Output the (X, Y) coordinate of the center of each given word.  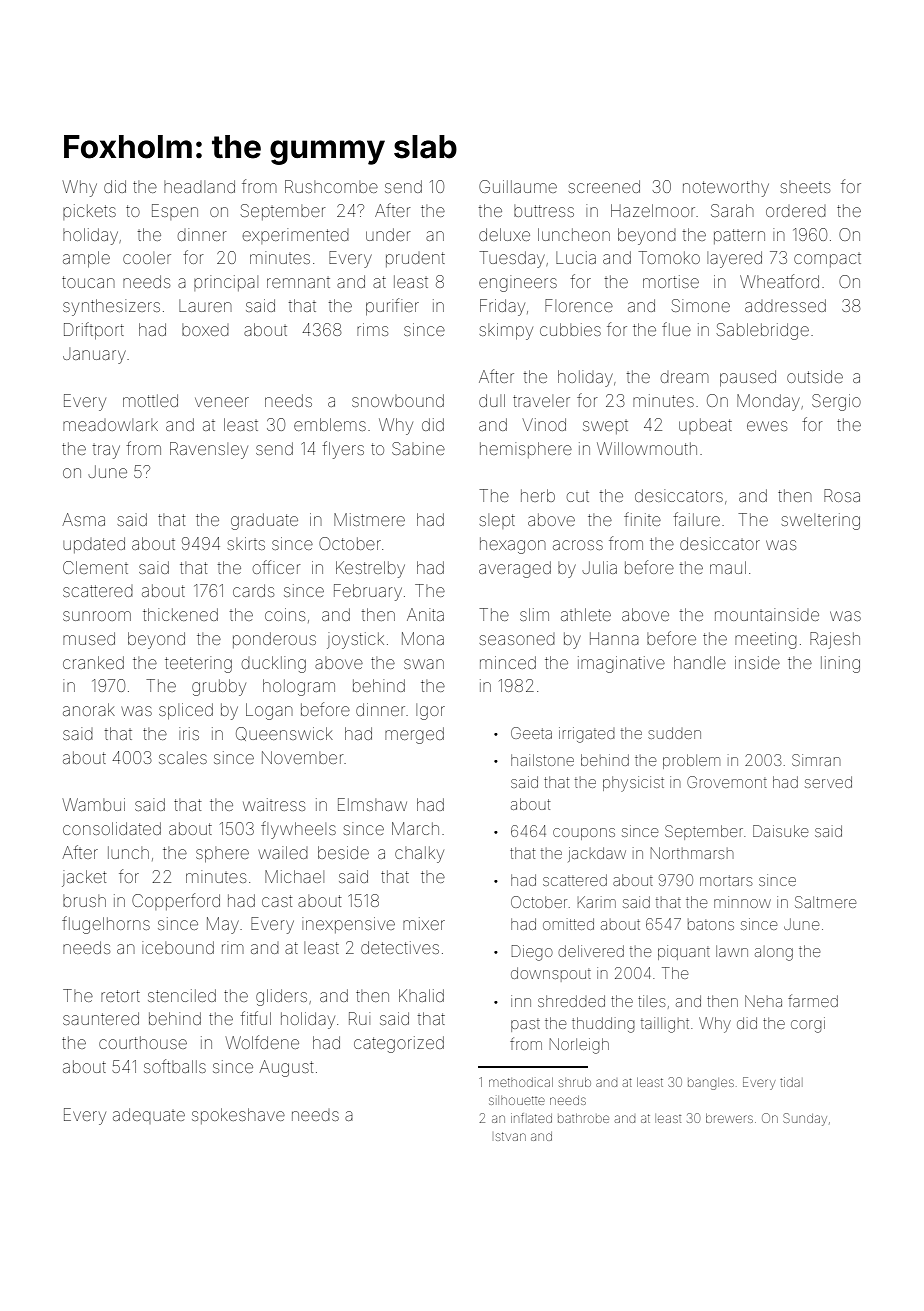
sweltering (821, 521)
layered (734, 259)
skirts (246, 543)
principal (226, 283)
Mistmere (369, 519)
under (388, 234)
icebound (178, 947)
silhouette (517, 1100)
